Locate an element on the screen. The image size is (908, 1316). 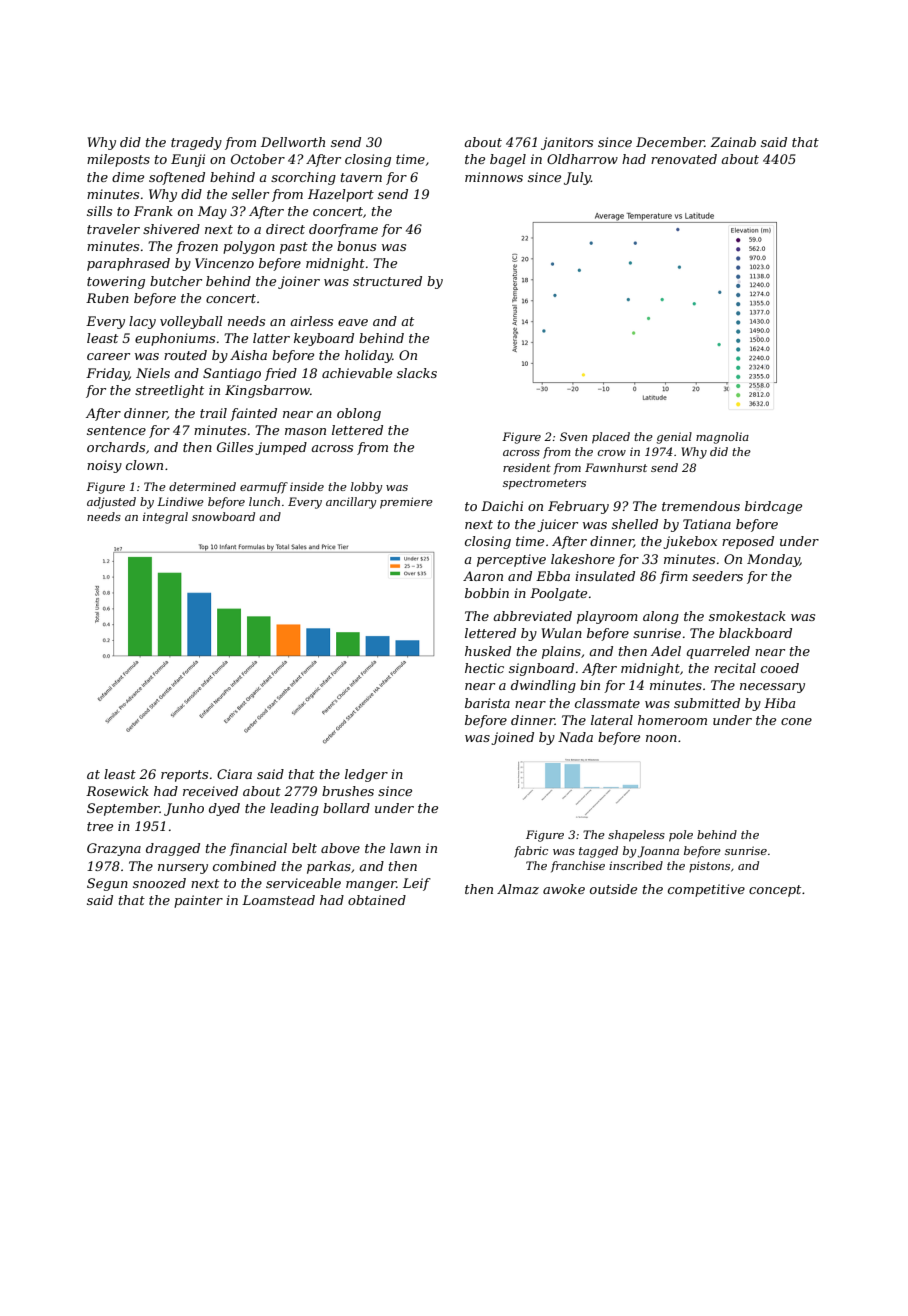
bagel is located at coordinates (508, 160).
